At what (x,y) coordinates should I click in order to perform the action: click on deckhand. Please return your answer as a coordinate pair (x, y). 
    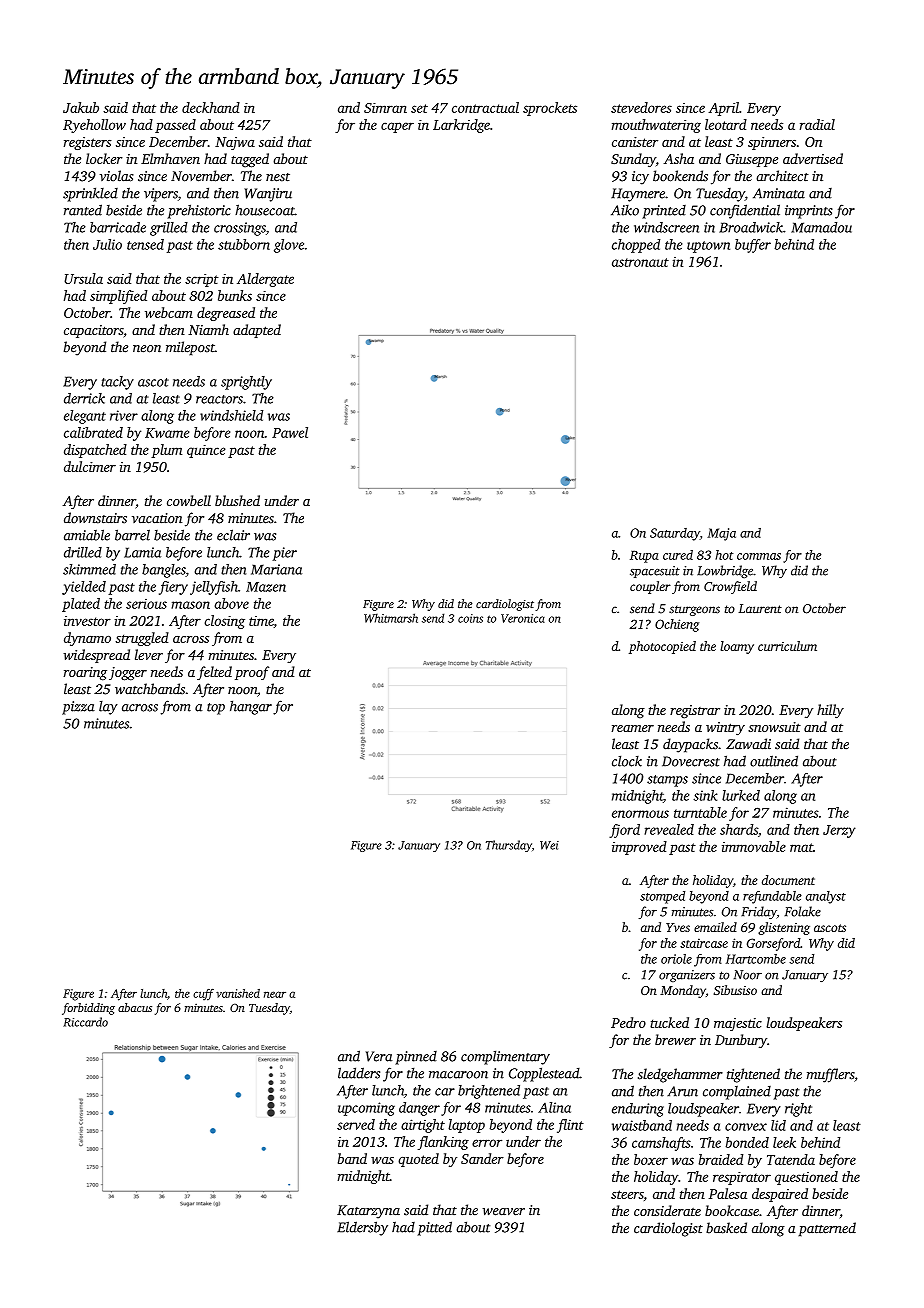
    Looking at the image, I should click on (211, 107).
